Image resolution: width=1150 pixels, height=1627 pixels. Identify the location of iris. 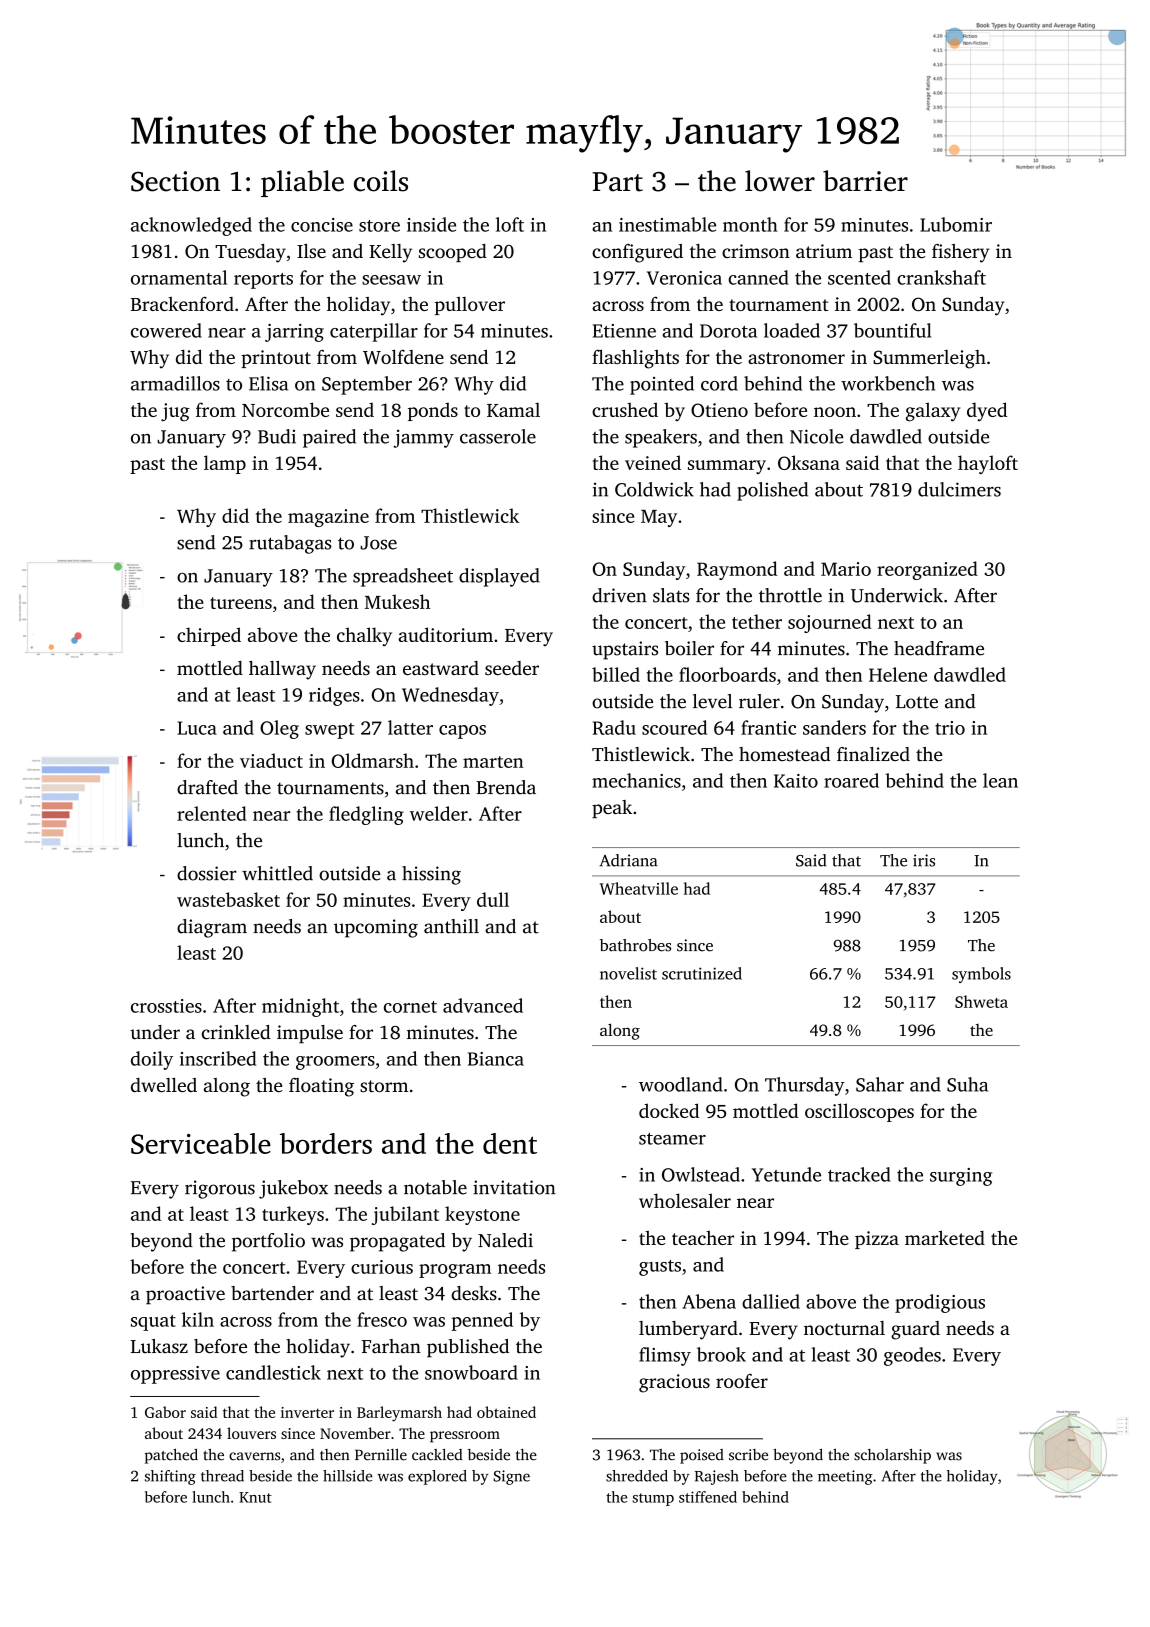
(924, 860).
